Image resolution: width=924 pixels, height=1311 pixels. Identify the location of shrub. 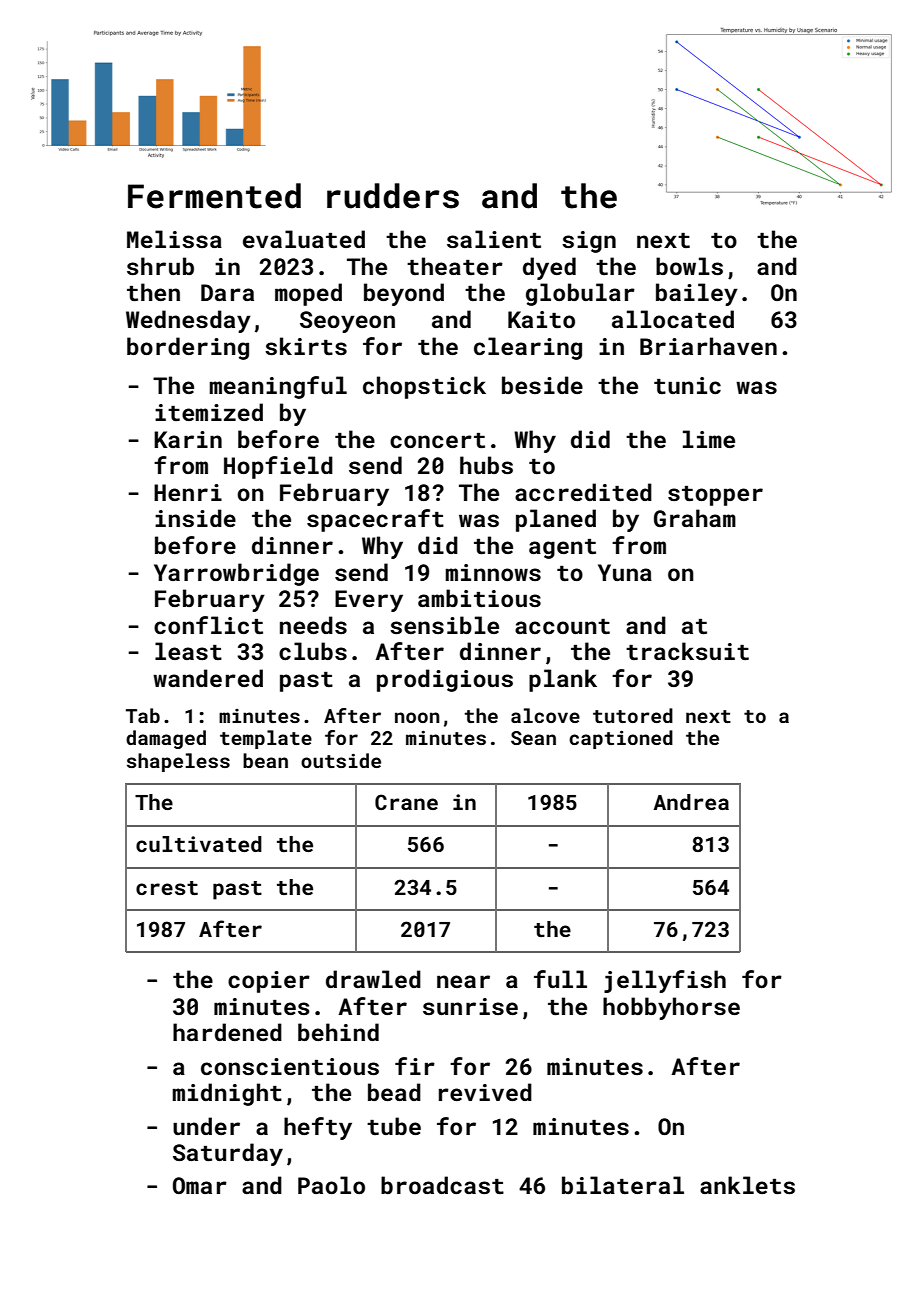
(160, 266).
